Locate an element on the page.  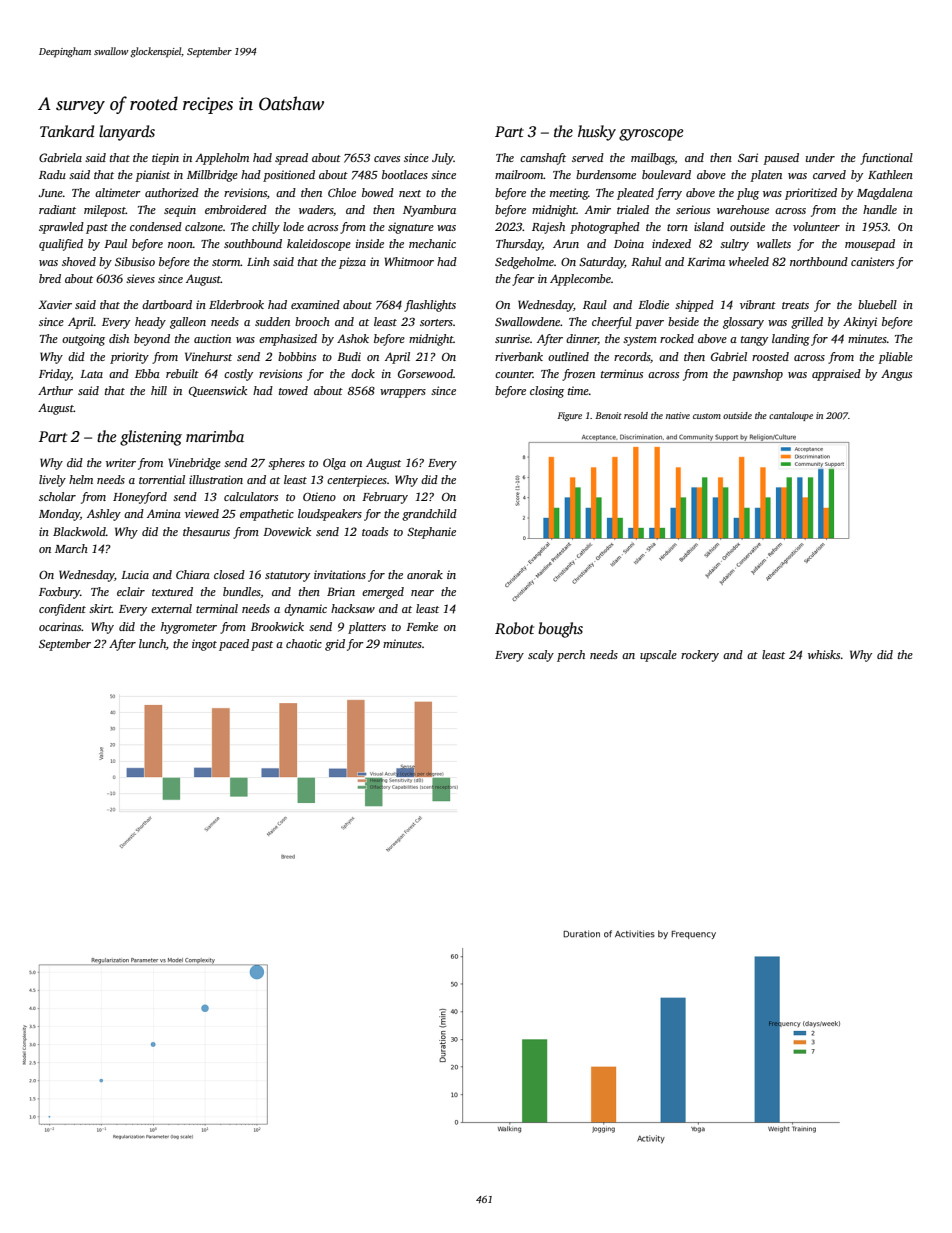
Gorsewood is located at coordinates (425, 373).
